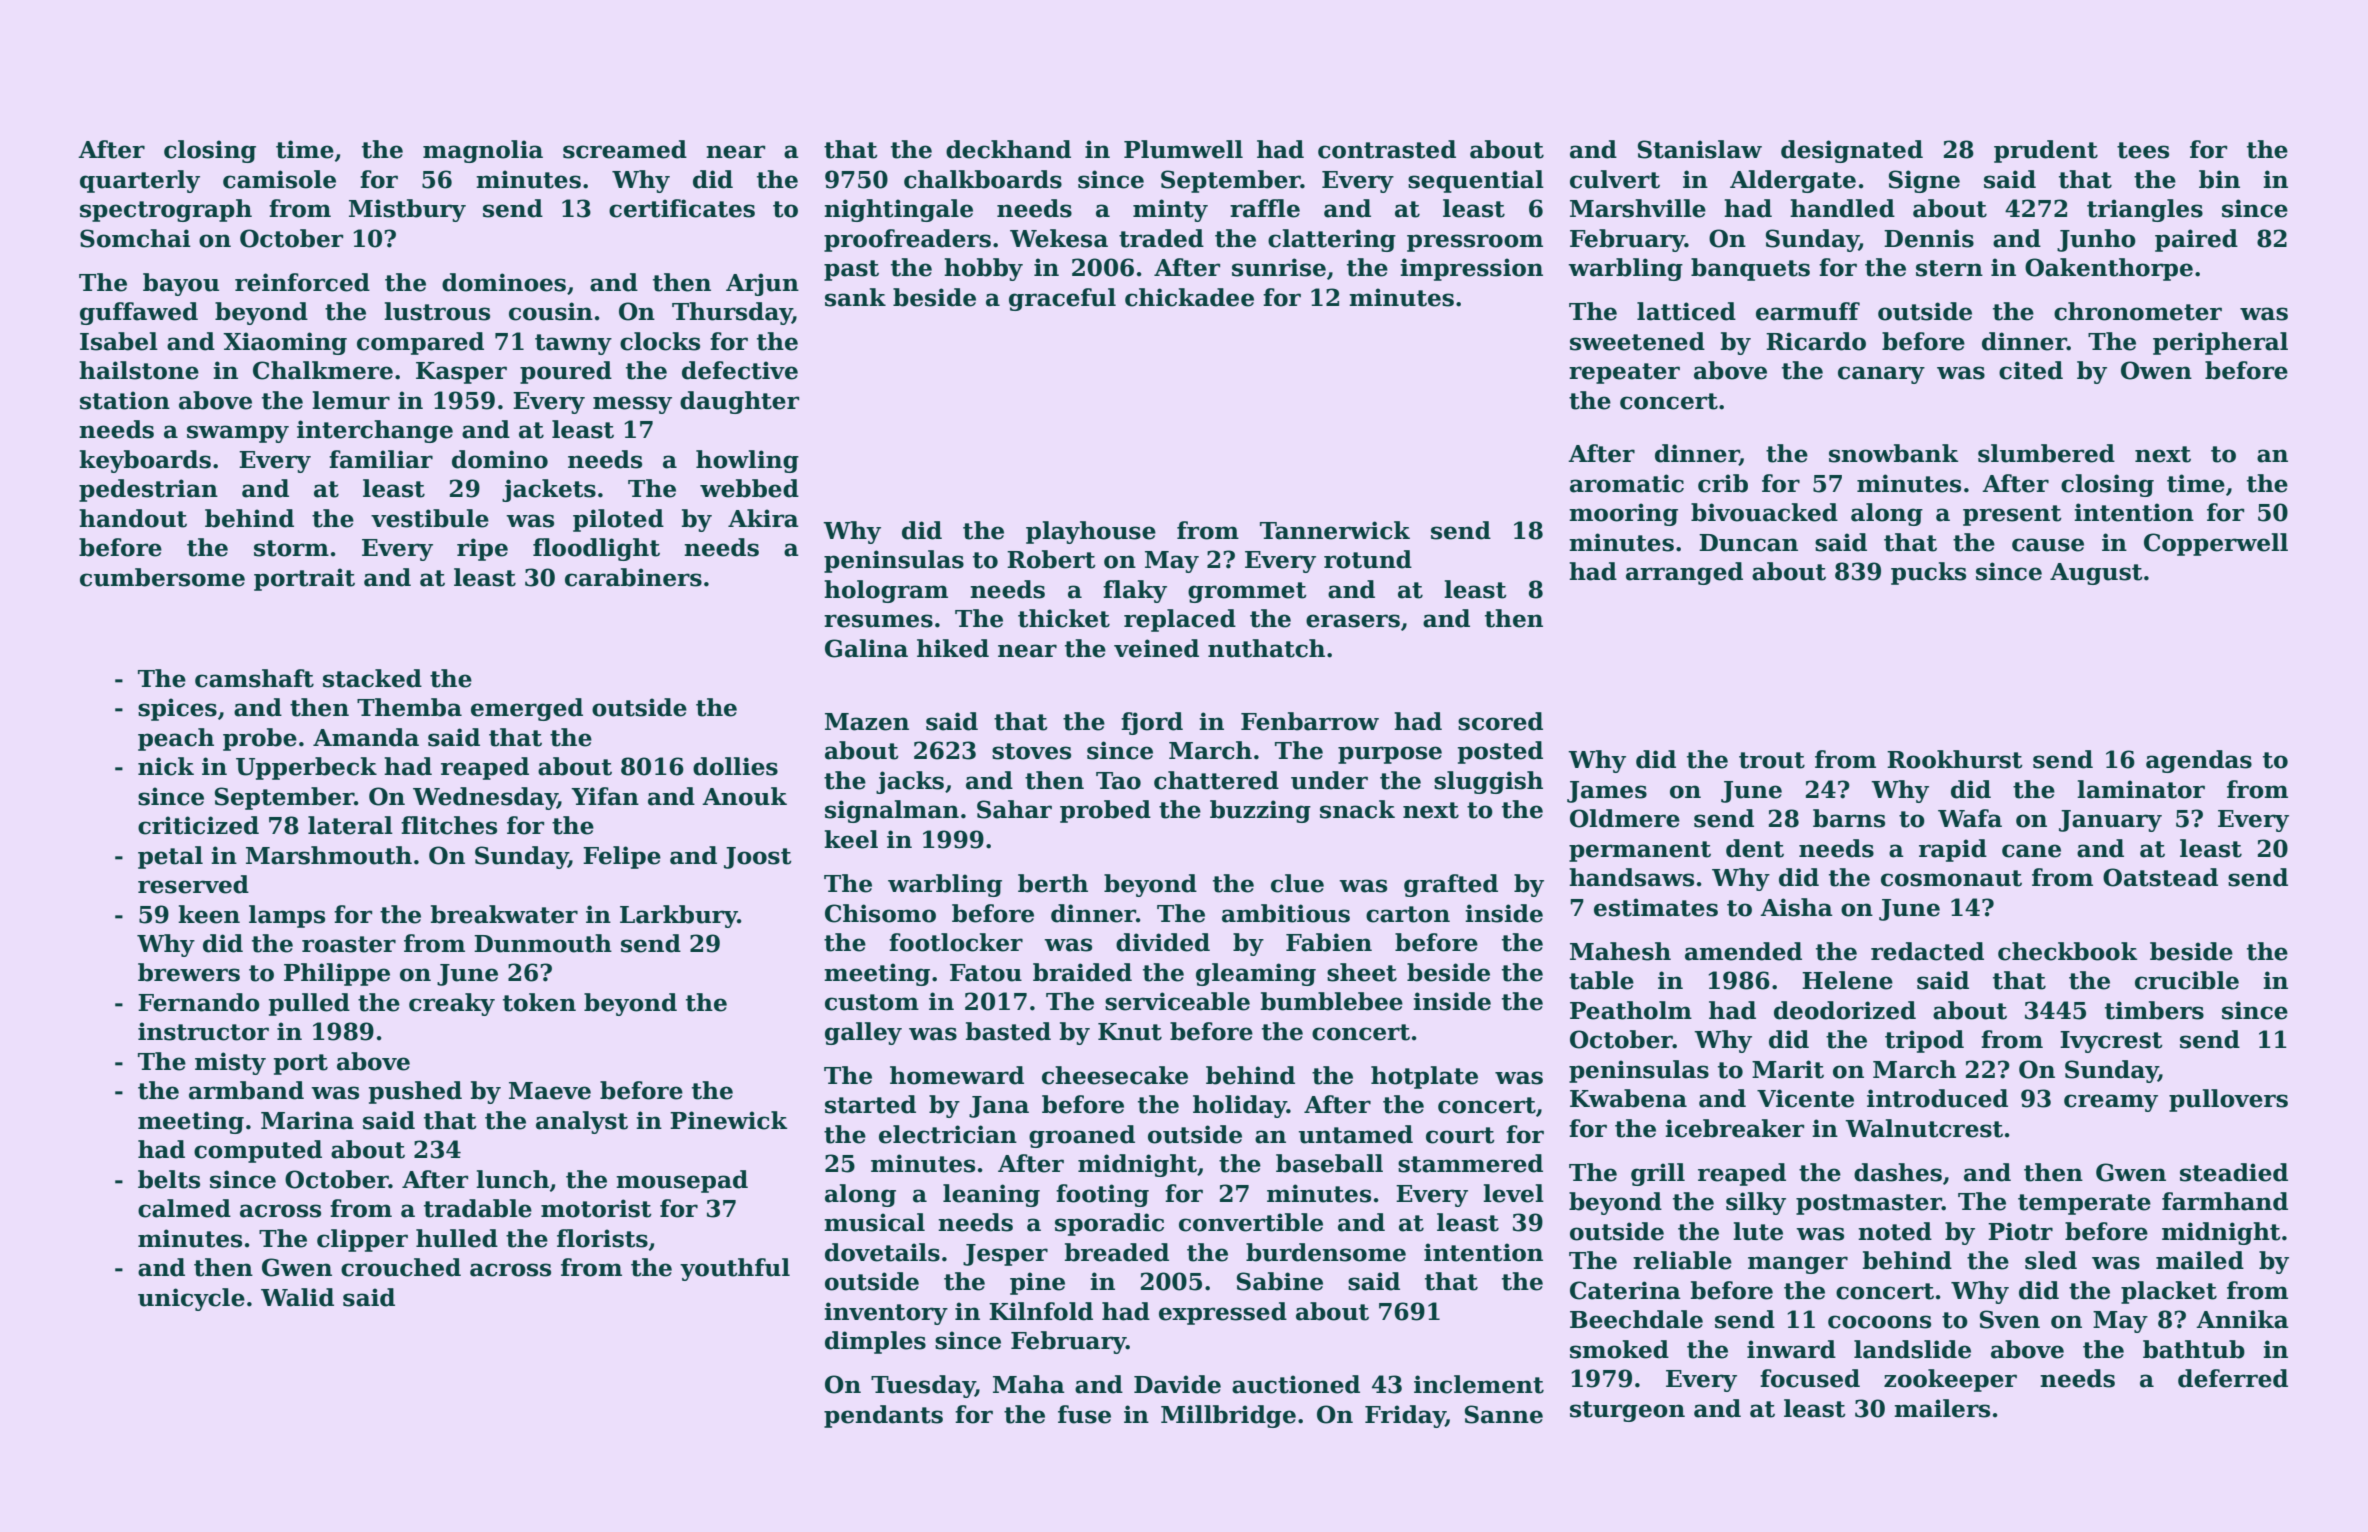 This image has height=1532, width=2368. I want to click on crouched, so click(401, 1267).
